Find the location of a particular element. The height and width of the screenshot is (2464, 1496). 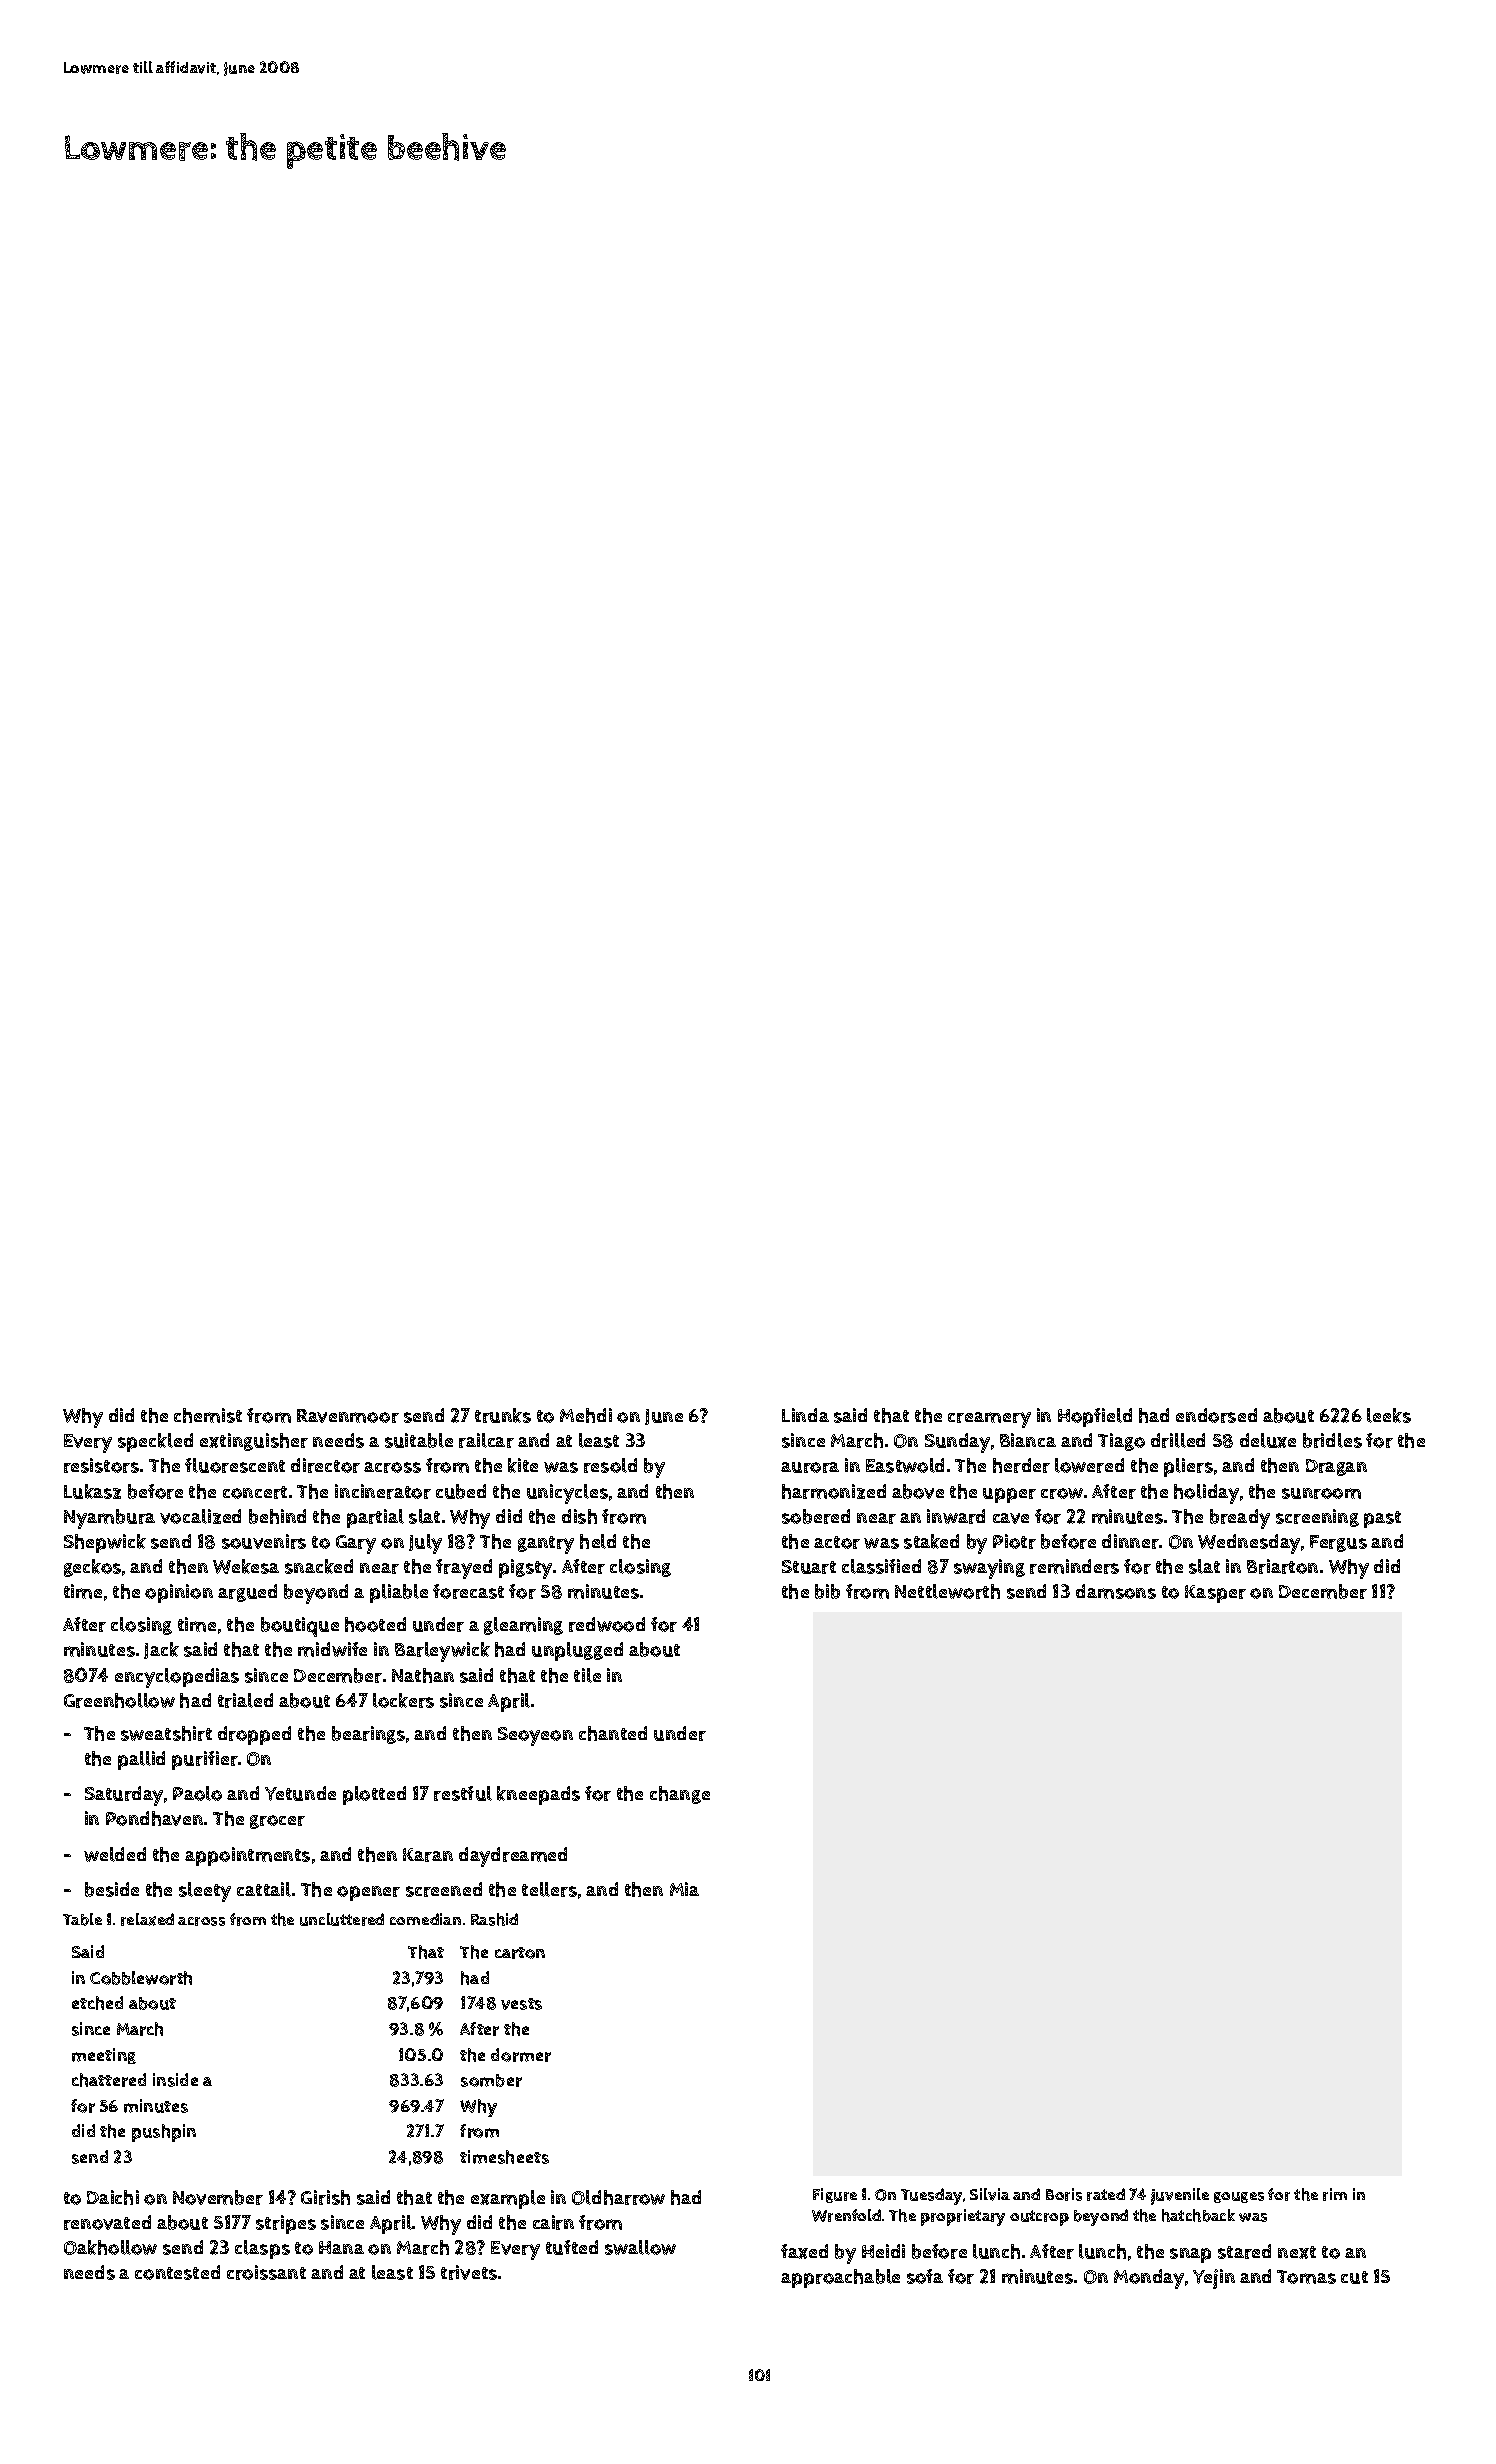

beside is located at coordinates (112, 1889).
